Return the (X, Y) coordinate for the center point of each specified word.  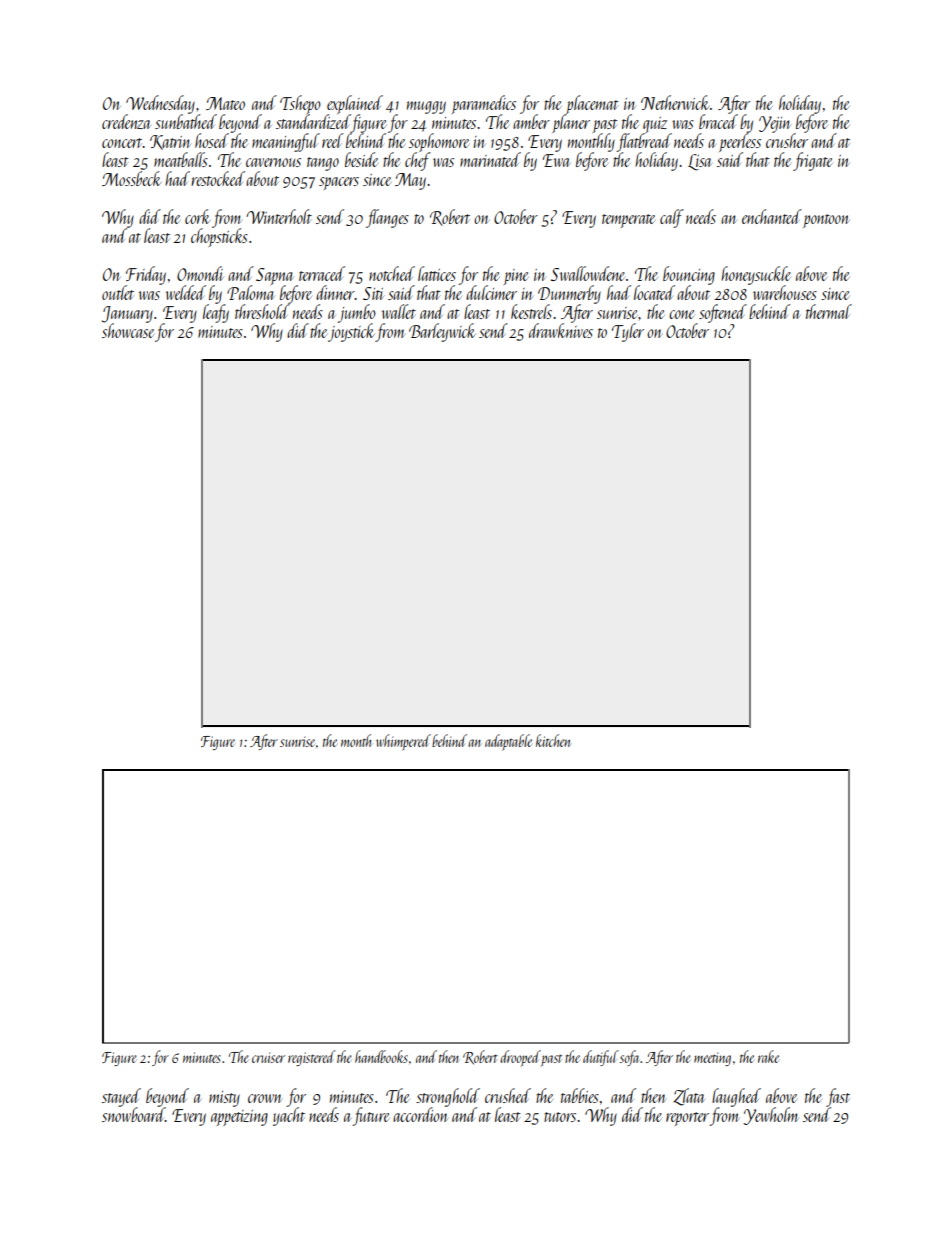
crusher (787, 140)
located (654, 292)
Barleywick (442, 332)
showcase (128, 330)
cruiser (268, 1058)
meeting (712, 1059)
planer (571, 124)
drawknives (561, 330)
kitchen (553, 740)
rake (768, 1056)
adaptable (508, 742)
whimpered (403, 742)
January (127, 314)
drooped (520, 1058)
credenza (126, 121)
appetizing (239, 1118)
